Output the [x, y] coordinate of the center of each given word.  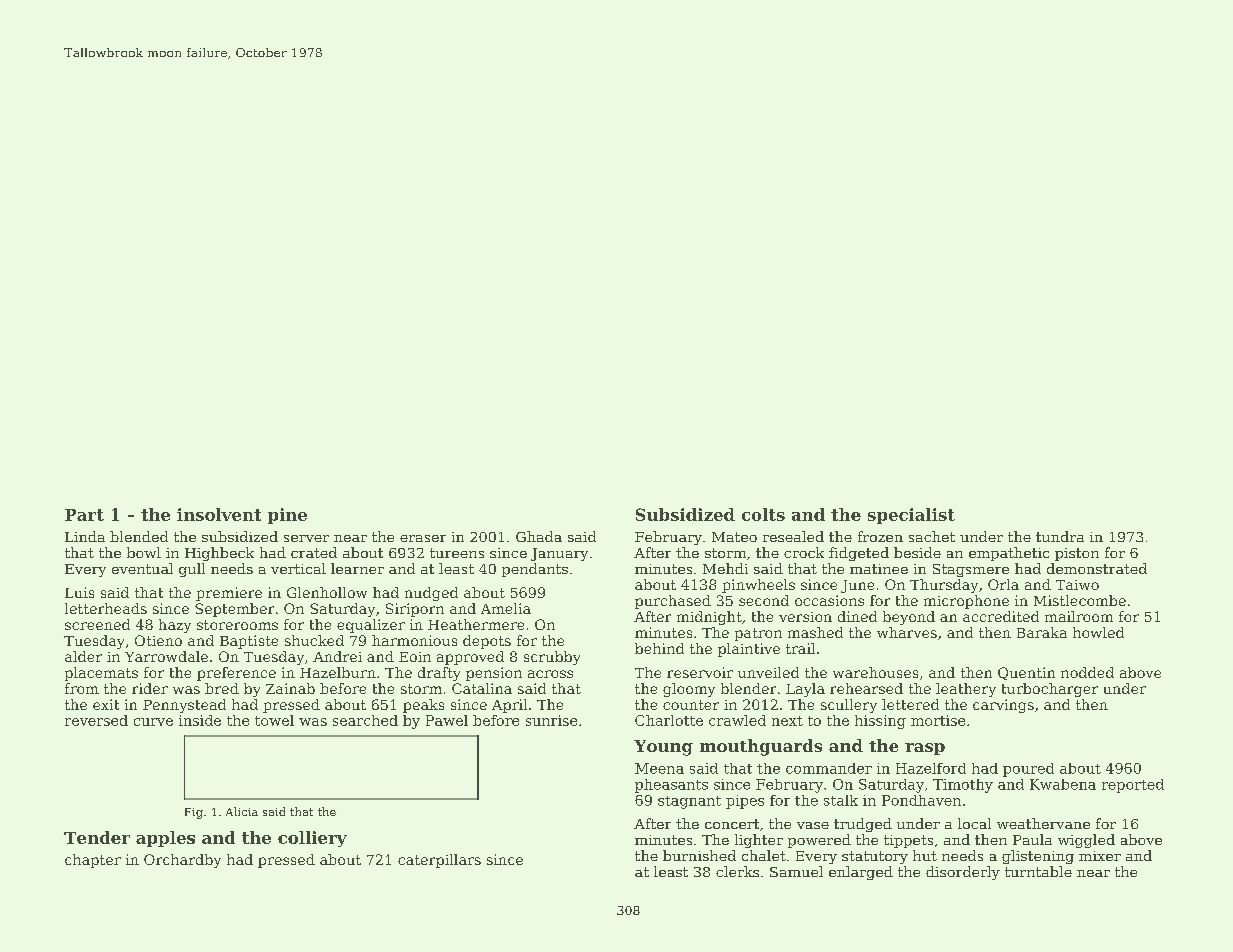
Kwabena [1063, 784]
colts [763, 514]
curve [153, 722]
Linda [85, 536]
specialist [911, 516]
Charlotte [669, 720]
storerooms [237, 625]
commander [829, 768]
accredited [1001, 616]
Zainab [290, 688]
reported [1133, 786]
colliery [312, 839]
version [805, 617]
